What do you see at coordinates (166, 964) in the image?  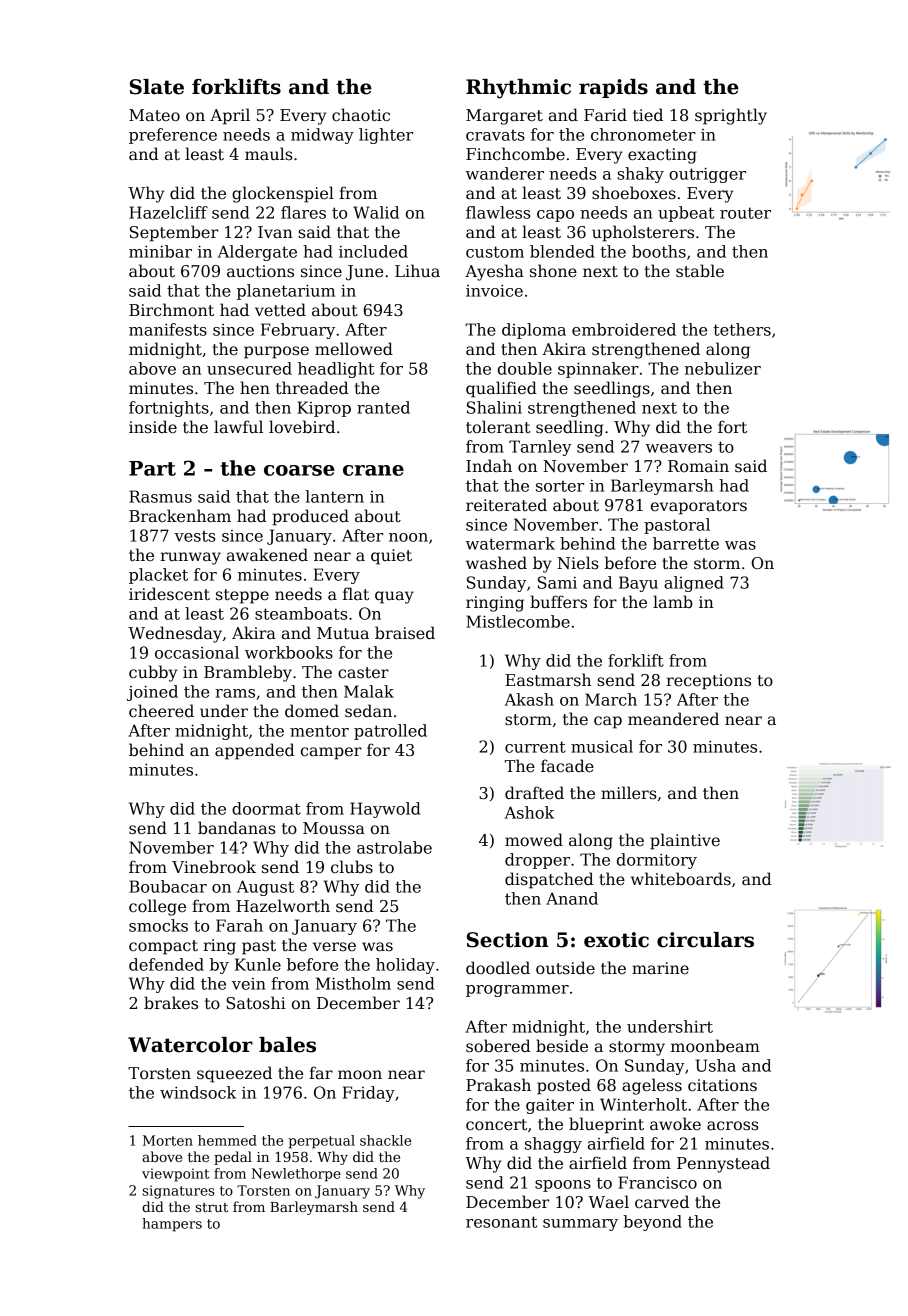 I see `defended` at bounding box center [166, 964].
